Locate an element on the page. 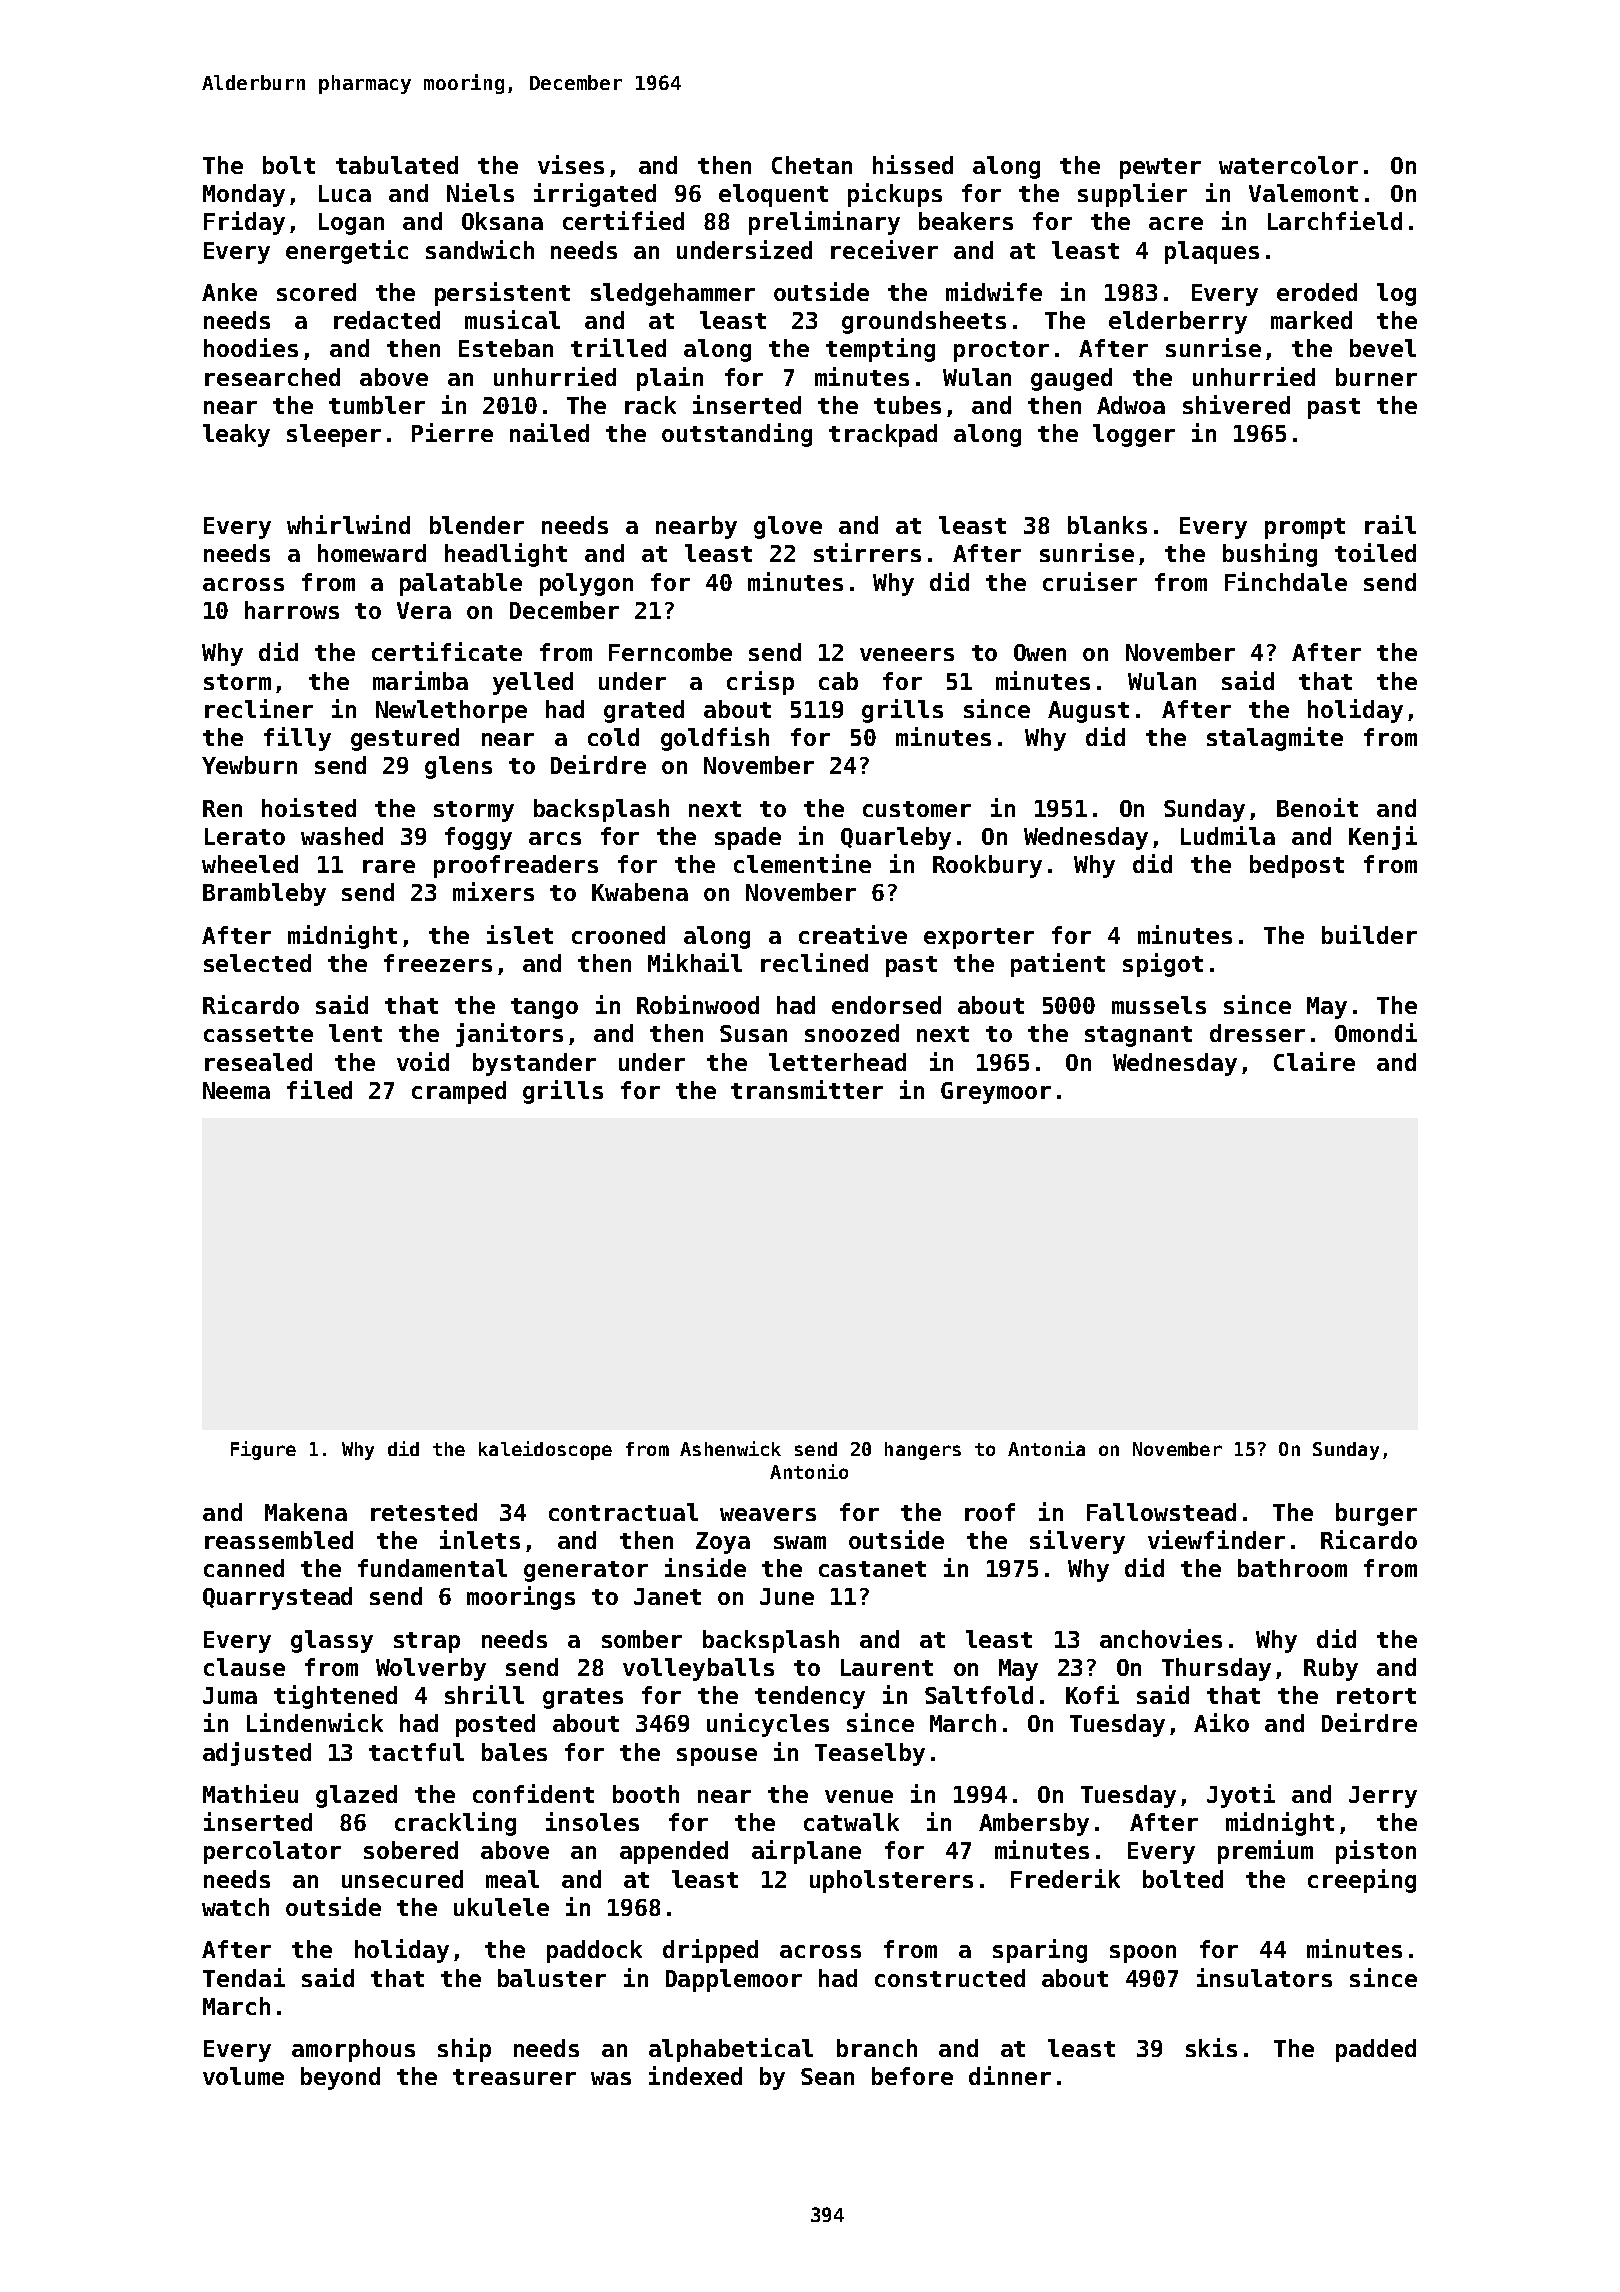 Image resolution: width=1620 pixels, height=2292 pixels. castanet is located at coordinates (872, 1569).
